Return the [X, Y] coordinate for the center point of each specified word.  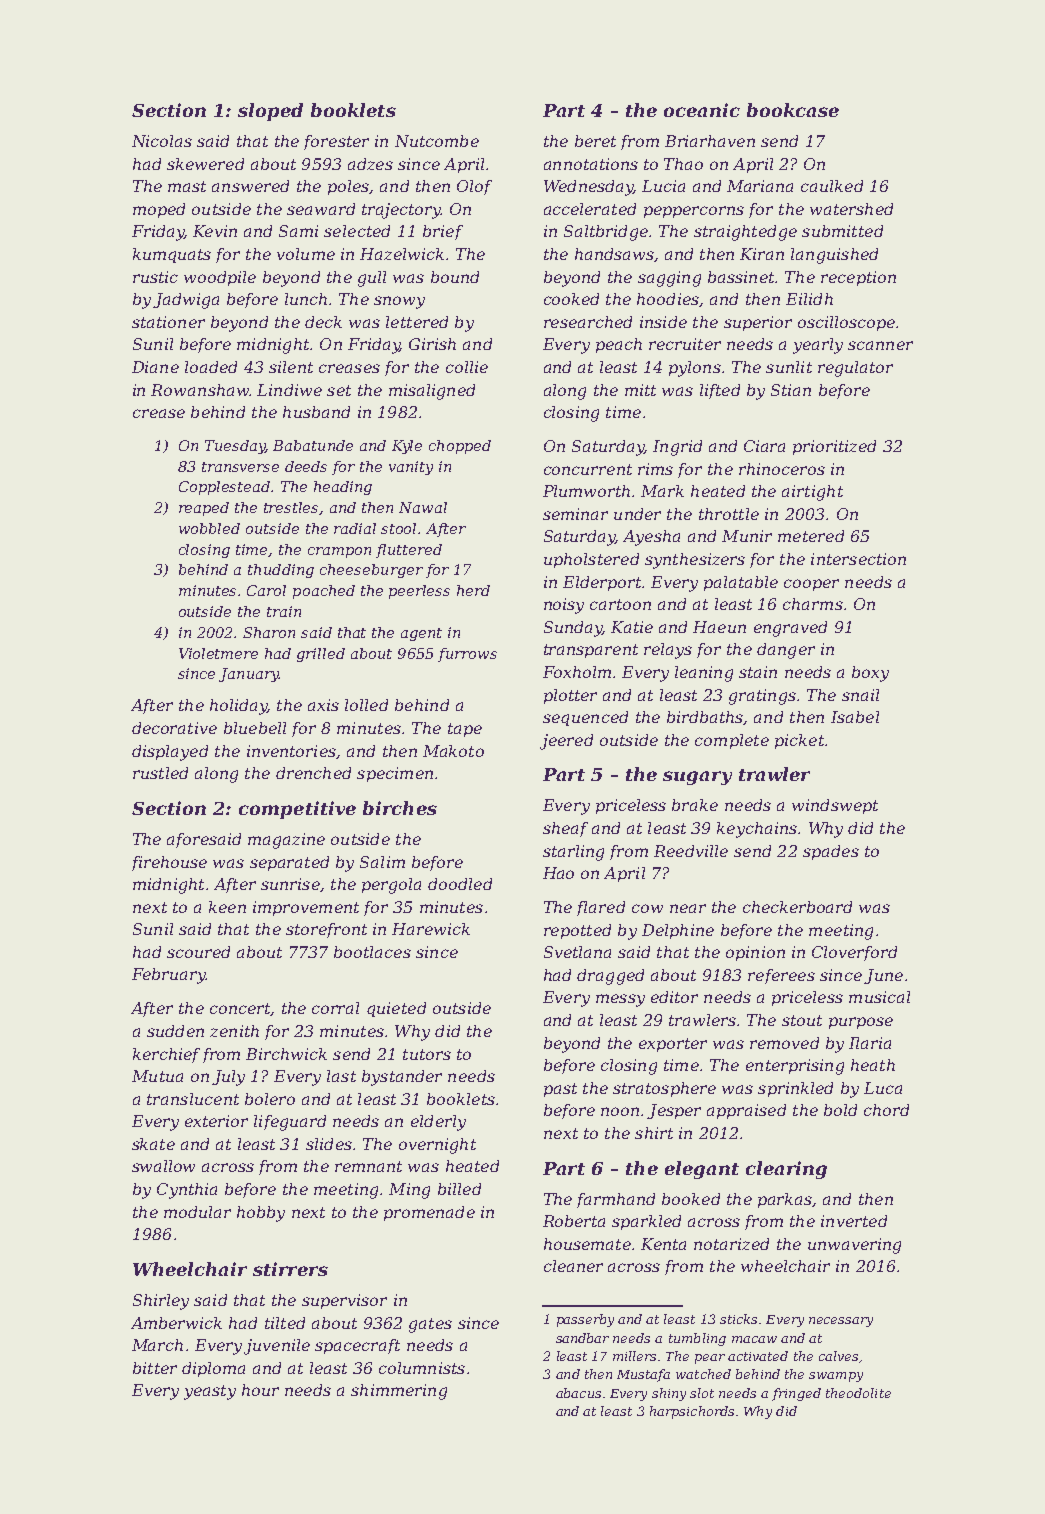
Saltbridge [606, 233]
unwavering [854, 1246]
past [560, 1090]
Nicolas [162, 141]
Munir [747, 536]
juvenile [277, 1347]
